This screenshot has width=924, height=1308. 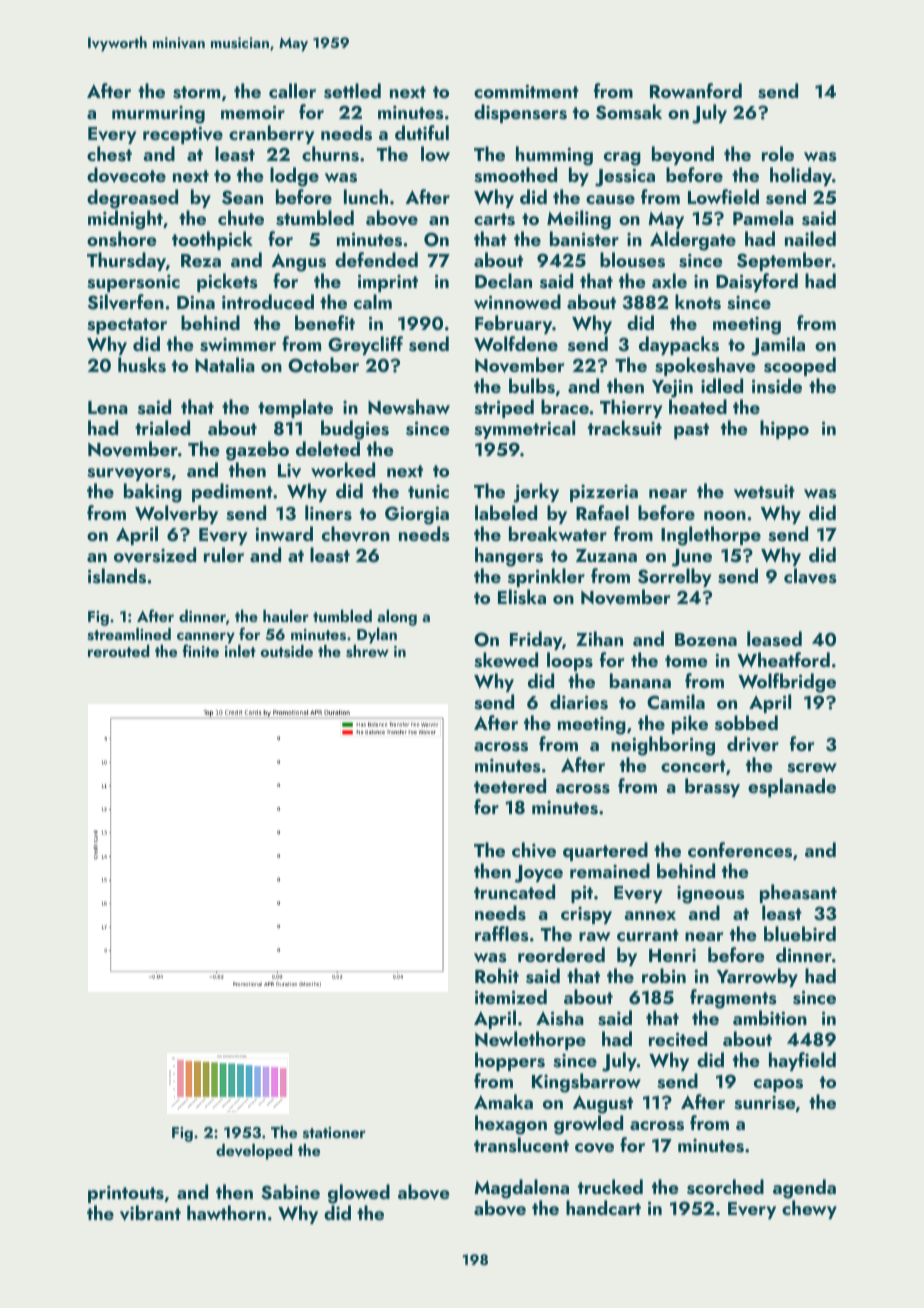 I want to click on hawthorn, so click(x=226, y=1212).
